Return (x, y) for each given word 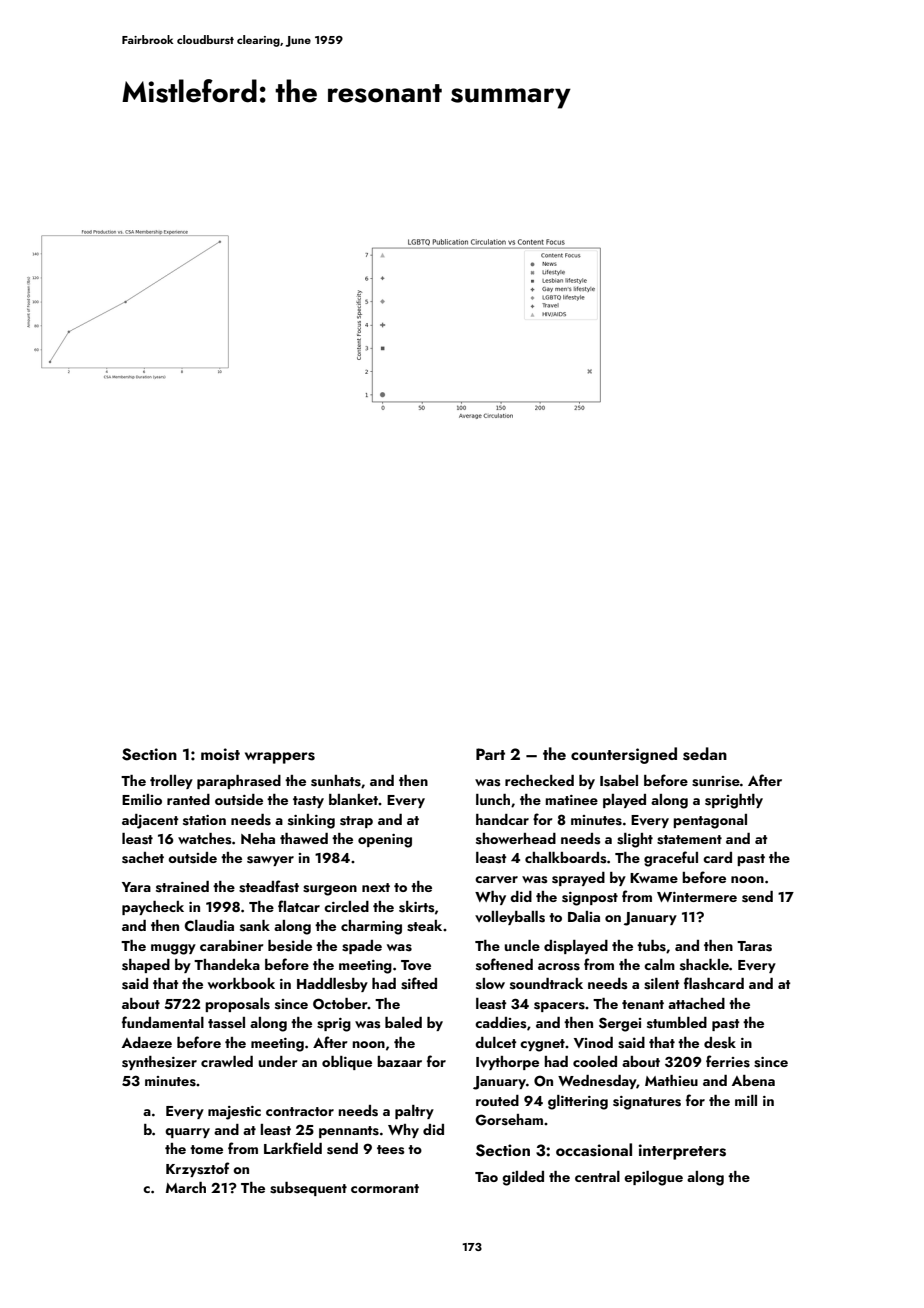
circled (346, 906)
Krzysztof (198, 1169)
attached (696, 1003)
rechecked (539, 780)
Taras (754, 946)
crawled (227, 1061)
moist (220, 754)
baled (403, 1022)
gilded (523, 1178)
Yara (136, 887)
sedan (705, 754)
